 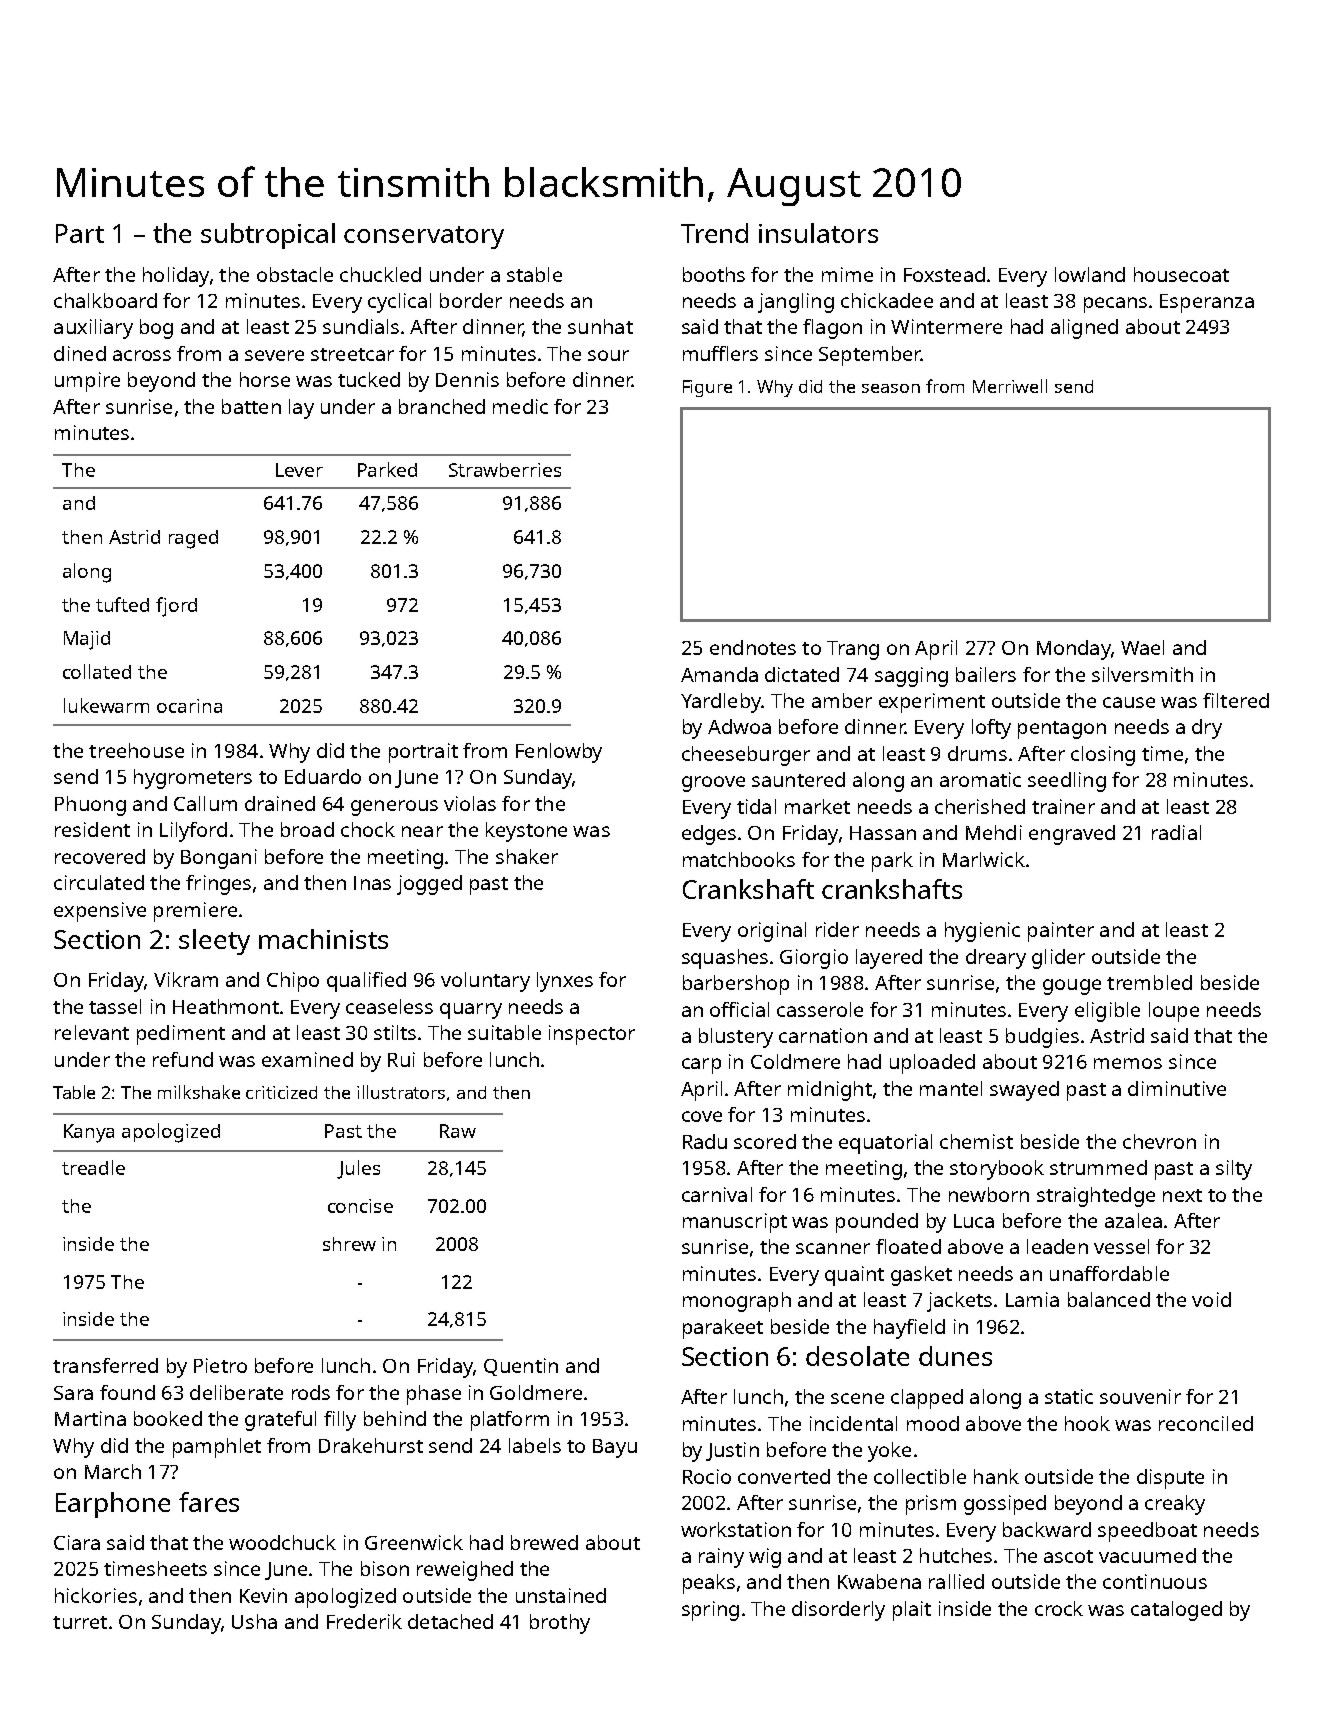 I want to click on lowland, so click(x=1090, y=274).
